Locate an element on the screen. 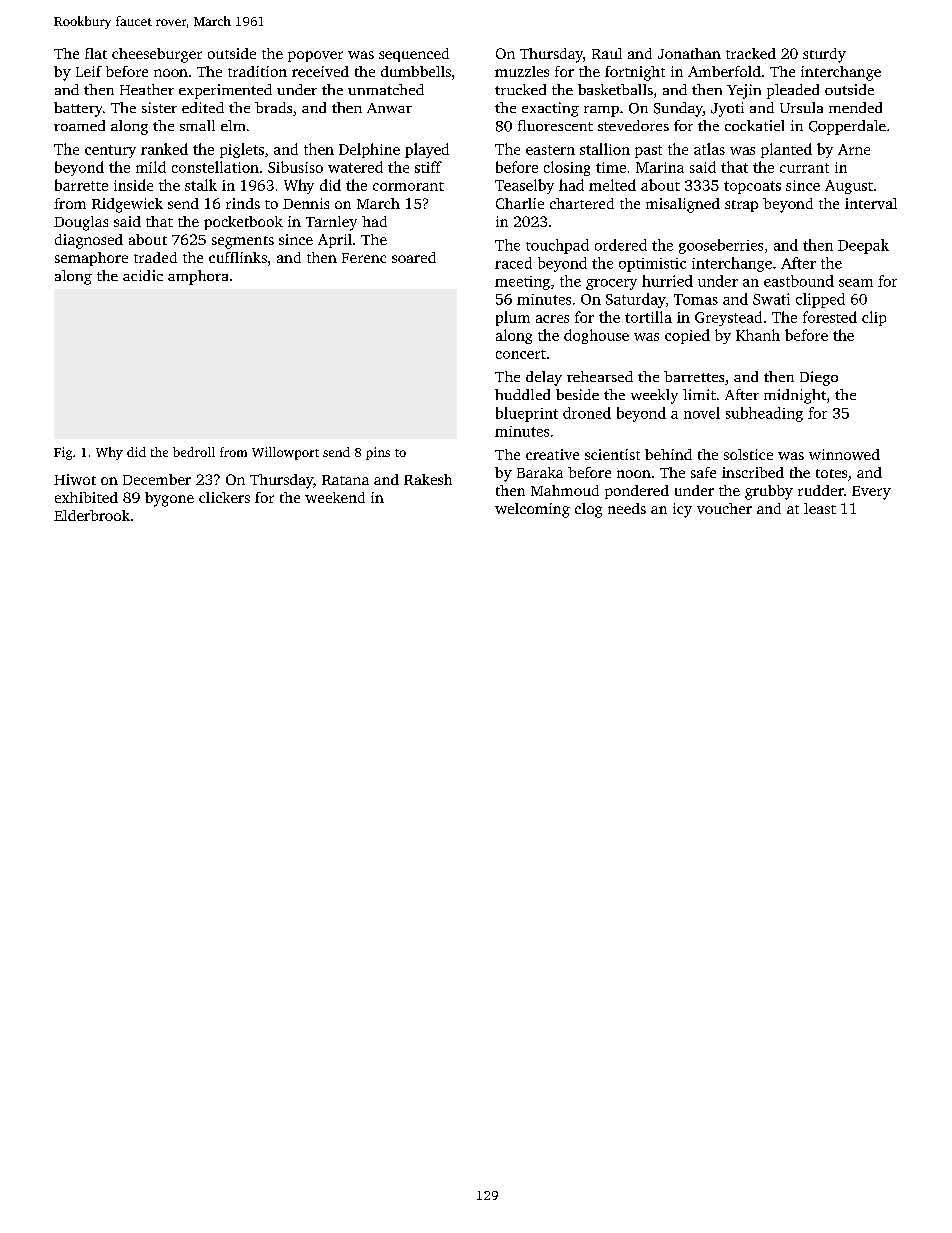 Image resolution: width=952 pixels, height=1233 pixels. Diego is located at coordinates (819, 378).
